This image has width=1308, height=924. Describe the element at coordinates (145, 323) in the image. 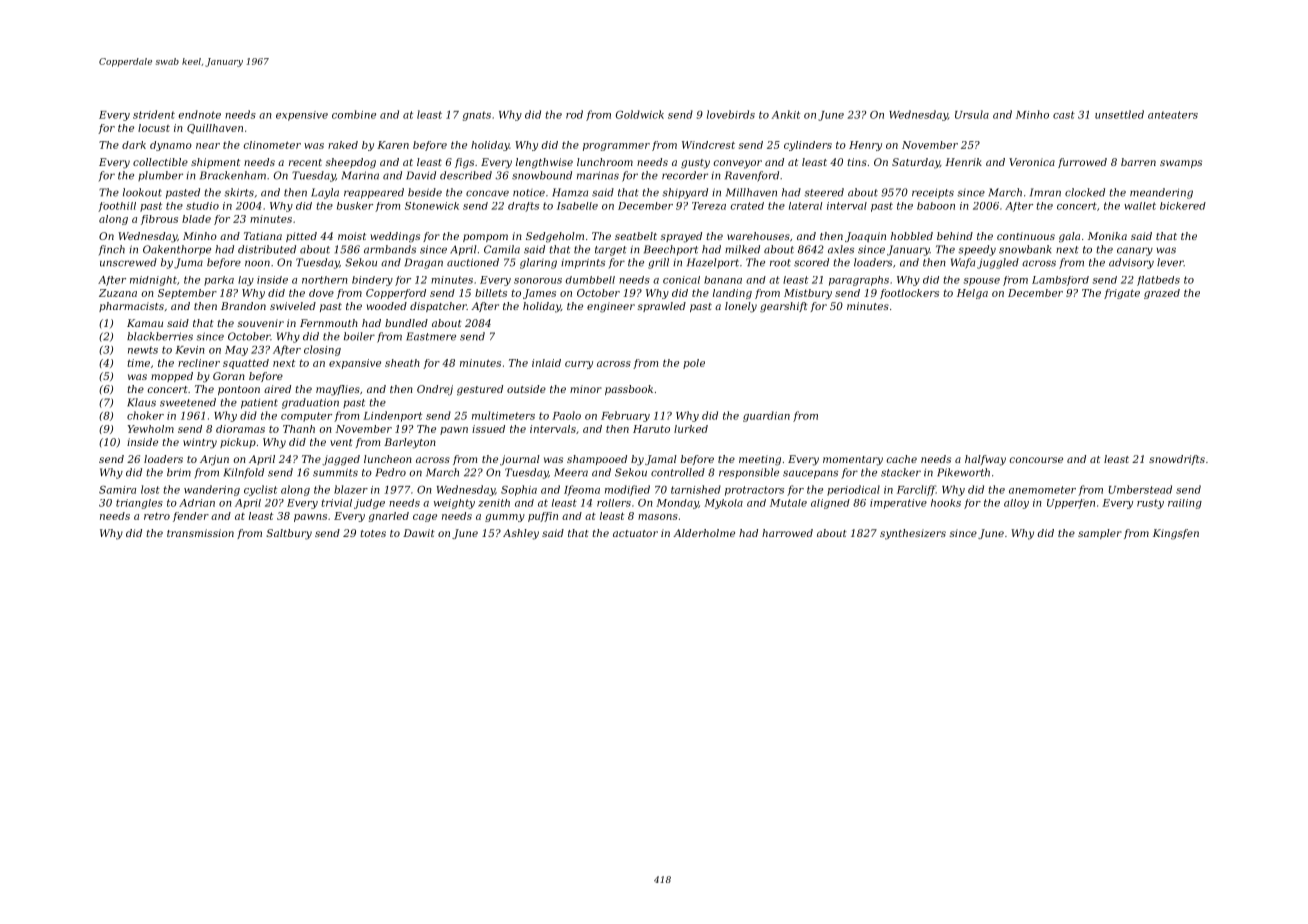

I see `Kamau` at that location.
